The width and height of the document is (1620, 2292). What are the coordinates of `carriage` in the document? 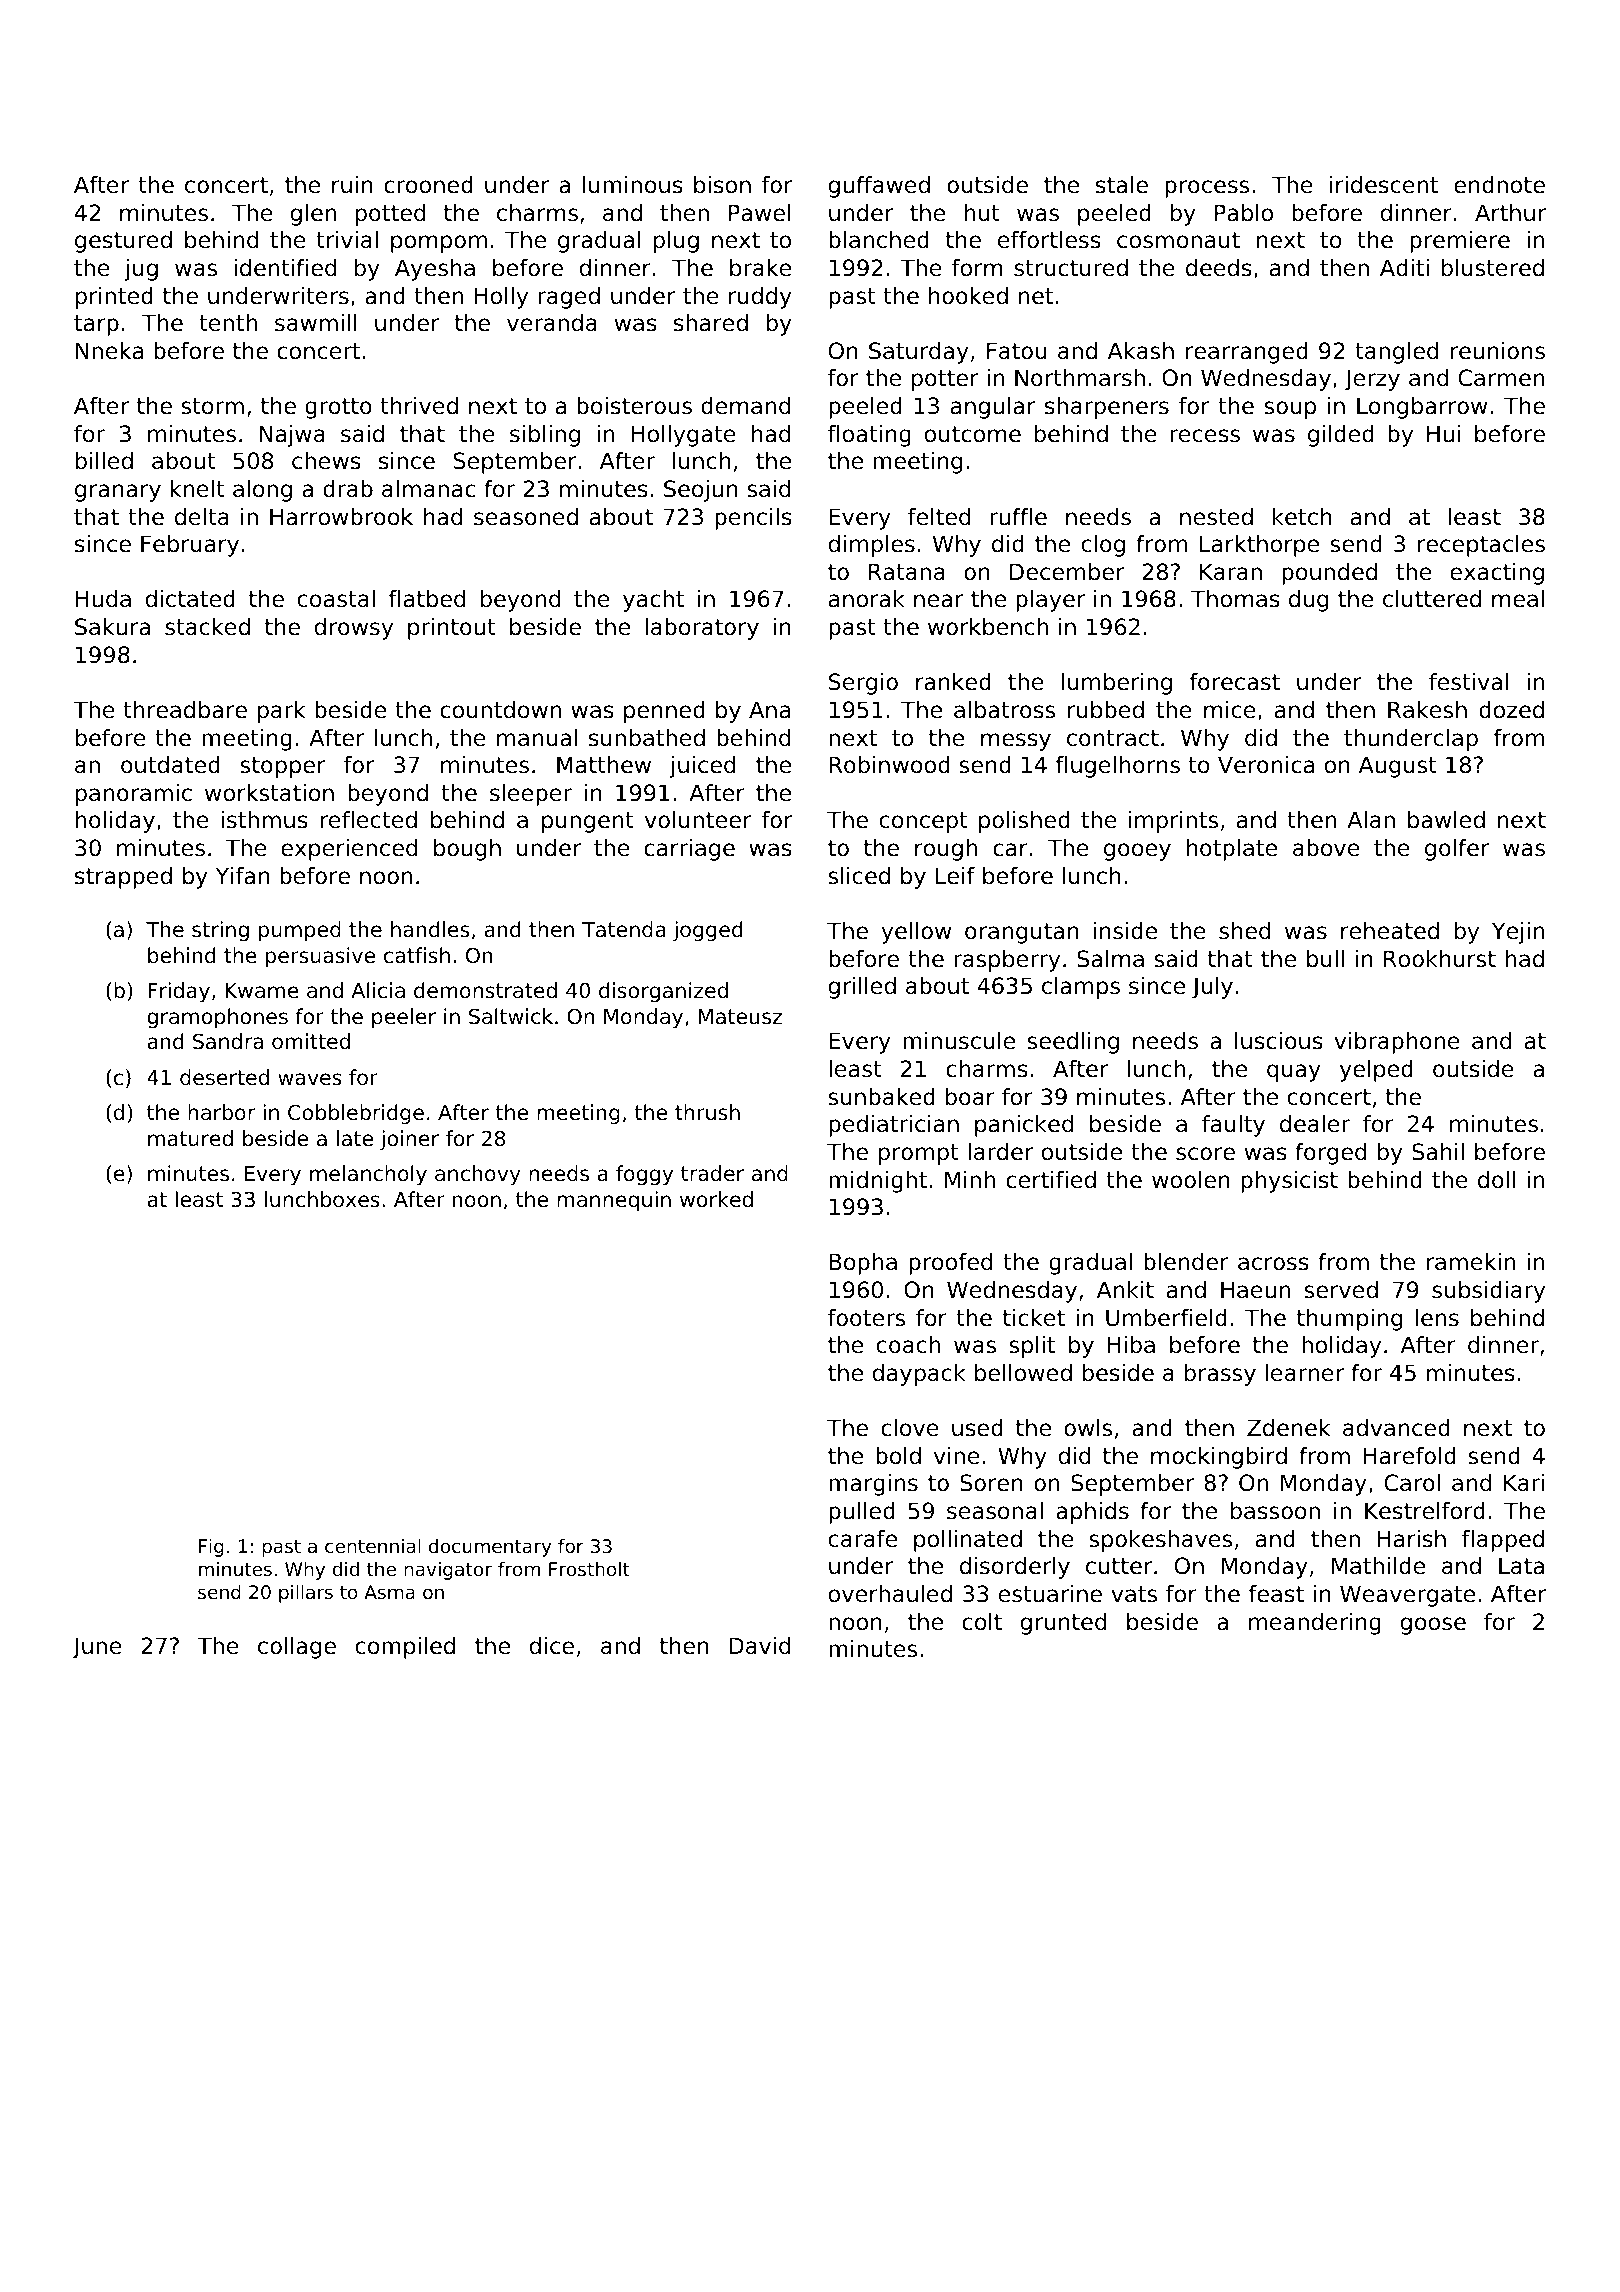 It's located at (689, 850).
